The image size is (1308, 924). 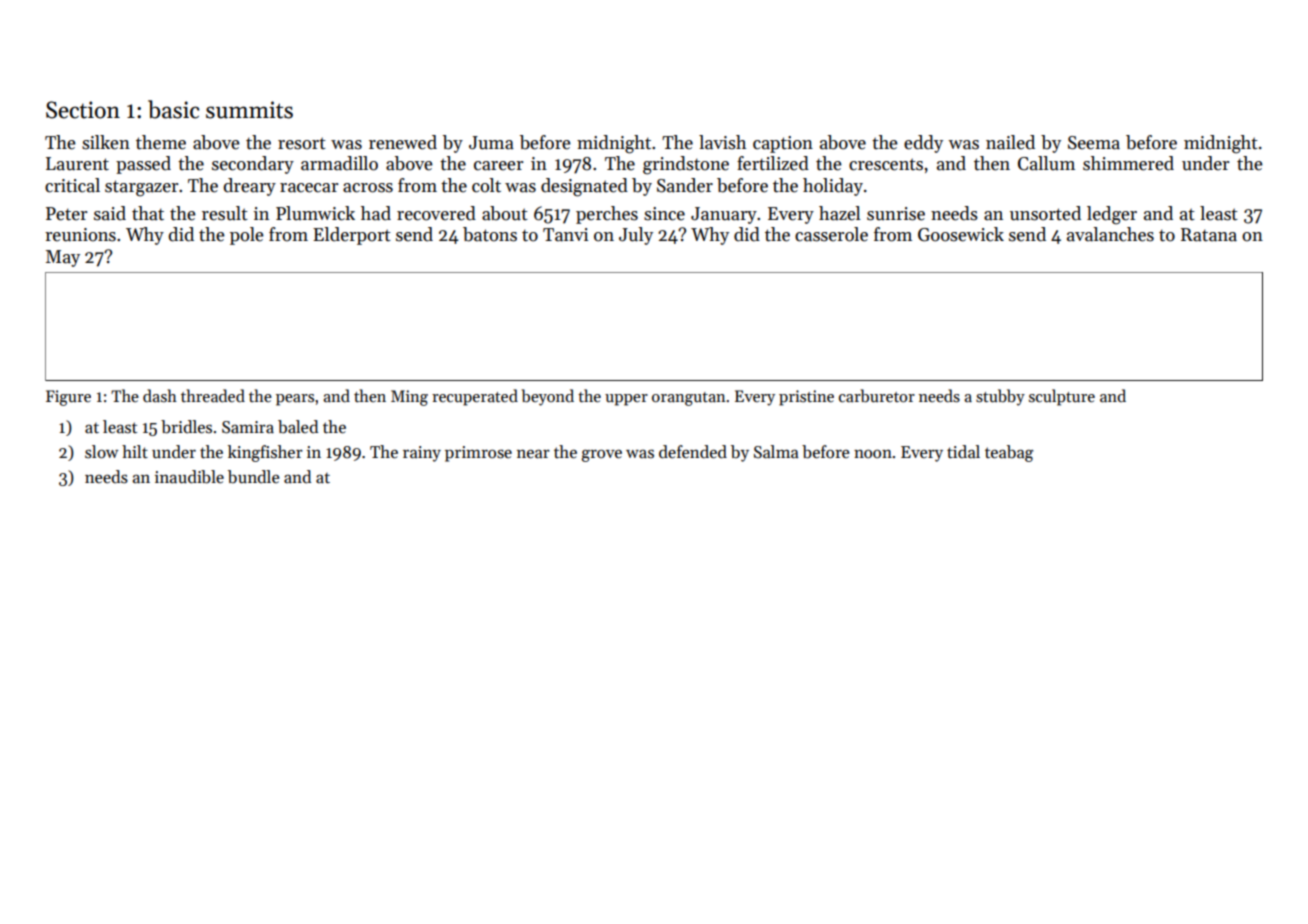 What do you see at coordinates (636, 236) in the document?
I see `July` at bounding box center [636, 236].
